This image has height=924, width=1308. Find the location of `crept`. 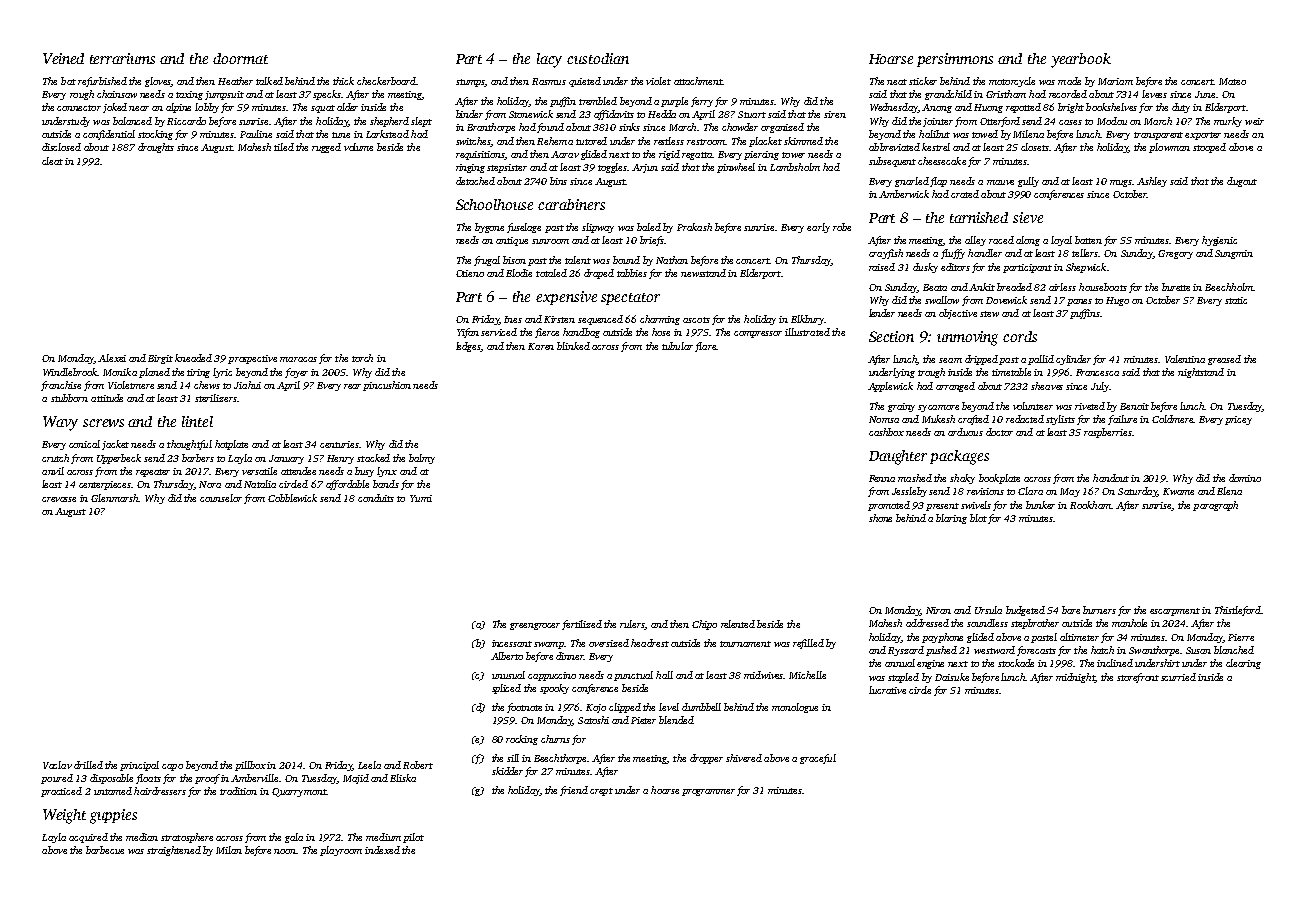

crept is located at coordinates (601, 792).
